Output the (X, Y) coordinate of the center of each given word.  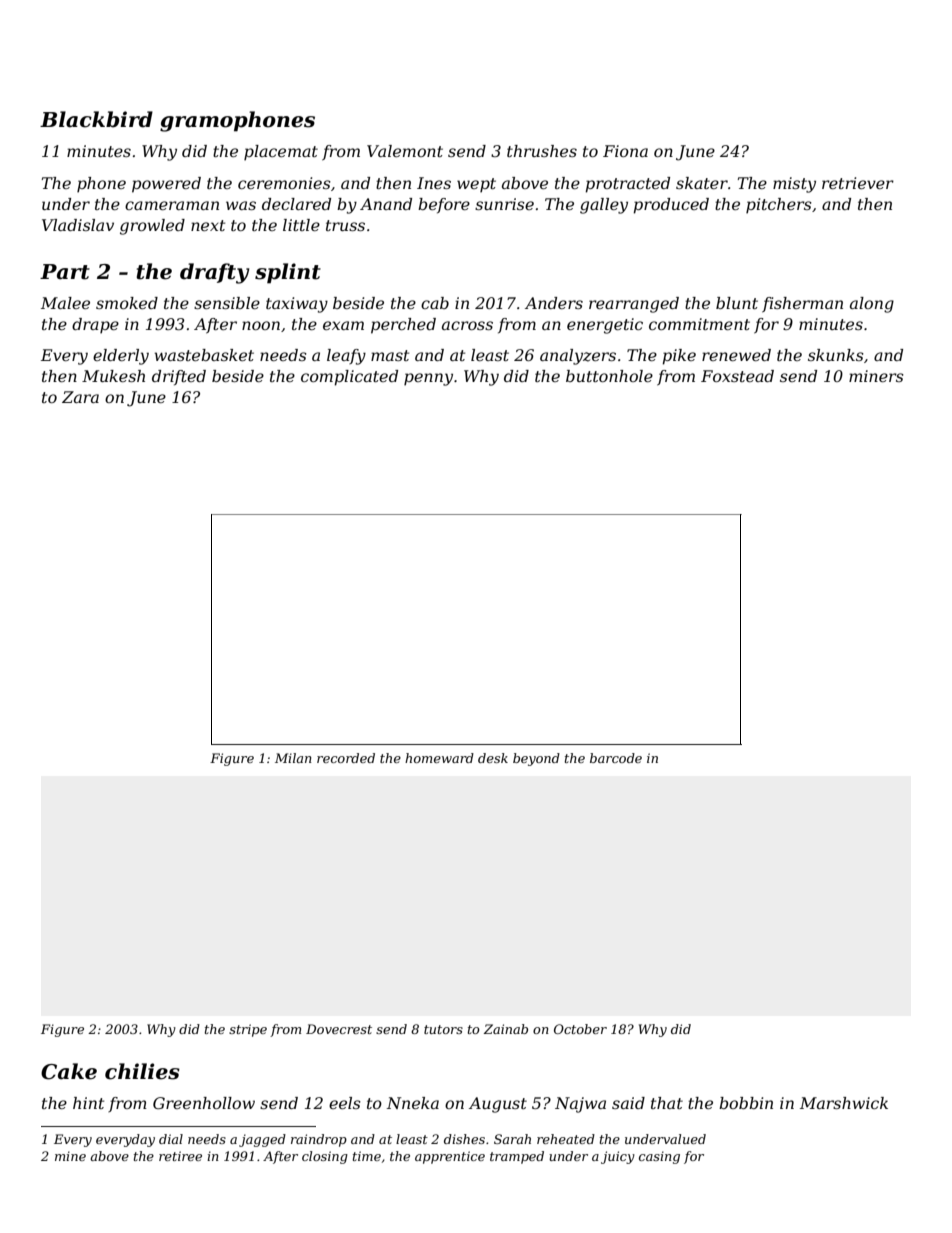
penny (428, 379)
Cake (69, 1071)
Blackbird (96, 119)
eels (345, 1103)
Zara (80, 397)
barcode (616, 758)
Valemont (405, 151)
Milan (293, 758)
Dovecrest (339, 1029)
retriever (858, 183)
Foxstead (737, 376)
